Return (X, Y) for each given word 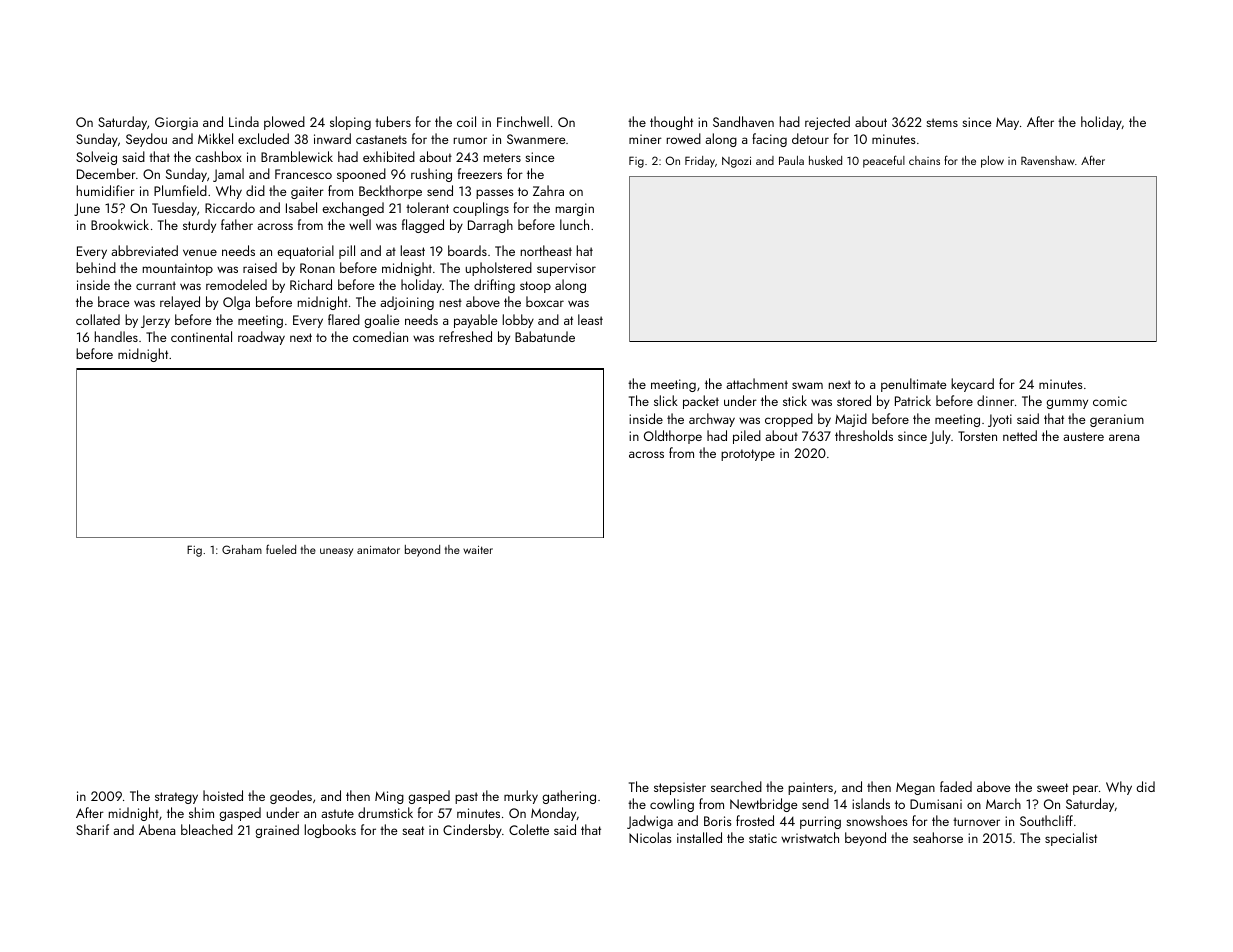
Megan (915, 788)
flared (344, 319)
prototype (748, 455)
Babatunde (545, 336)
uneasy (336, 552)
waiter (478, 550)
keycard (972, 385)
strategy (176, 798)
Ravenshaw (1048, 160)
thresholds (864, 435)
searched (736, 786)
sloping (350, 123)
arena (1124, 437)
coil (466, 121)
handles (116, 336)
